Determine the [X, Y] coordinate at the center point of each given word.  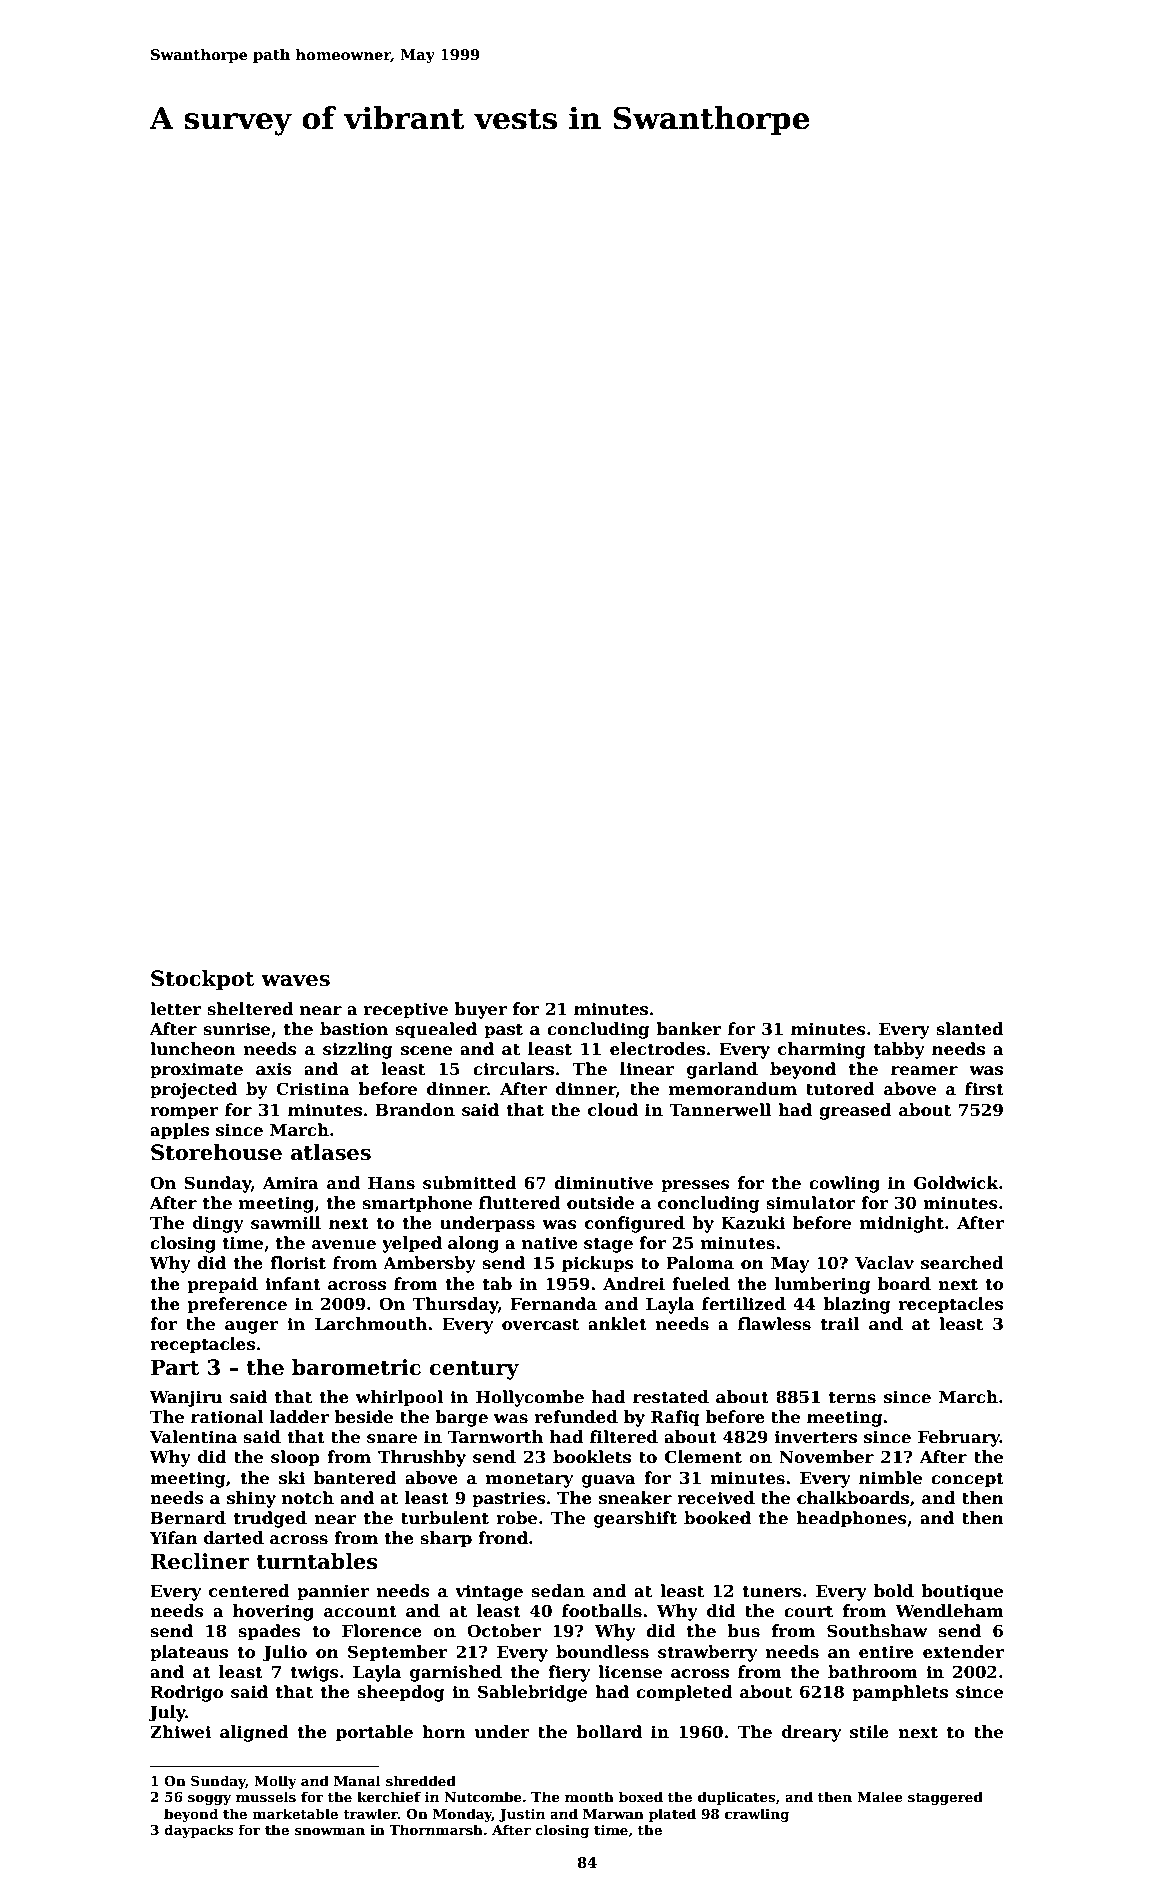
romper [184, 1113]
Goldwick [956, 1183]
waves [295, 981]
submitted [470, 1183]
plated [672, 1815]
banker [689, 1029]
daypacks [198, 1831]
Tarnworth [495, 1437]
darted [234, 1538]
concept [967, 1480]
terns [852, 1398]
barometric [356, 1367]
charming [822, 1050]
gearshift [635, 1519]
